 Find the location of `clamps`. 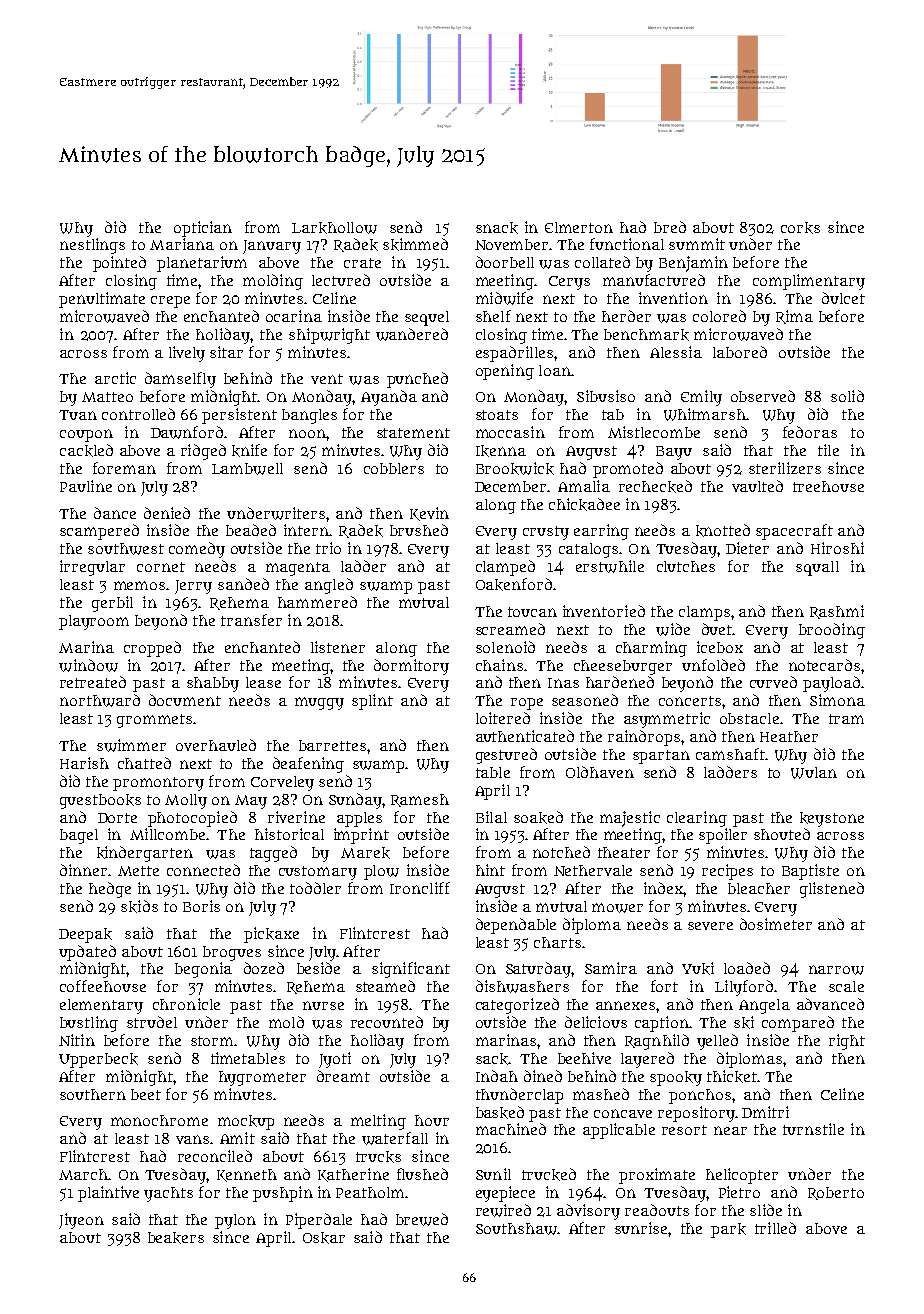

clamps is located at coordinates (704, 613).
